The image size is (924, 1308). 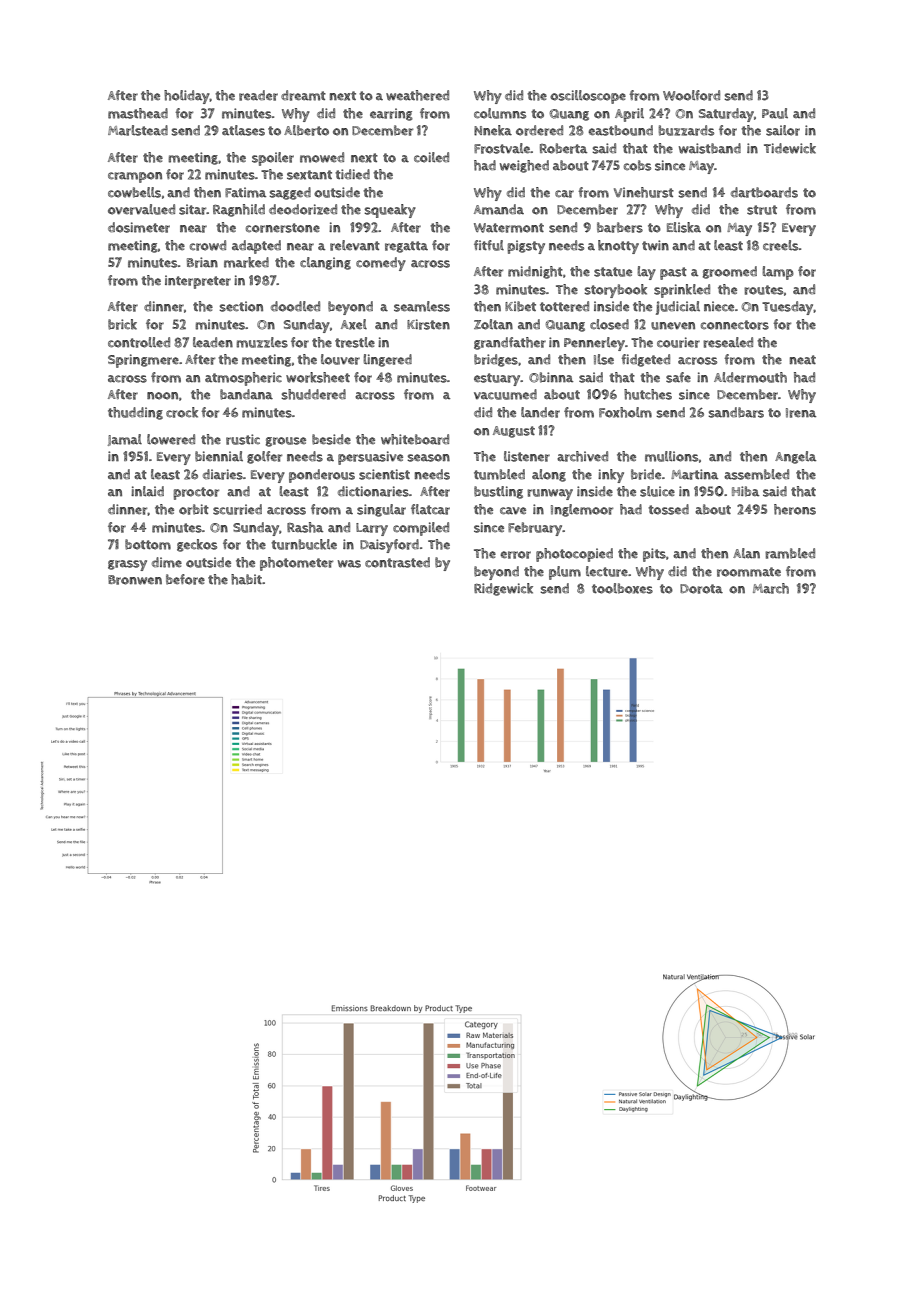 What do you see at coordinates (691, 95) in the screenshot?
I see `Woolford` at bounding box center [691, 95].
